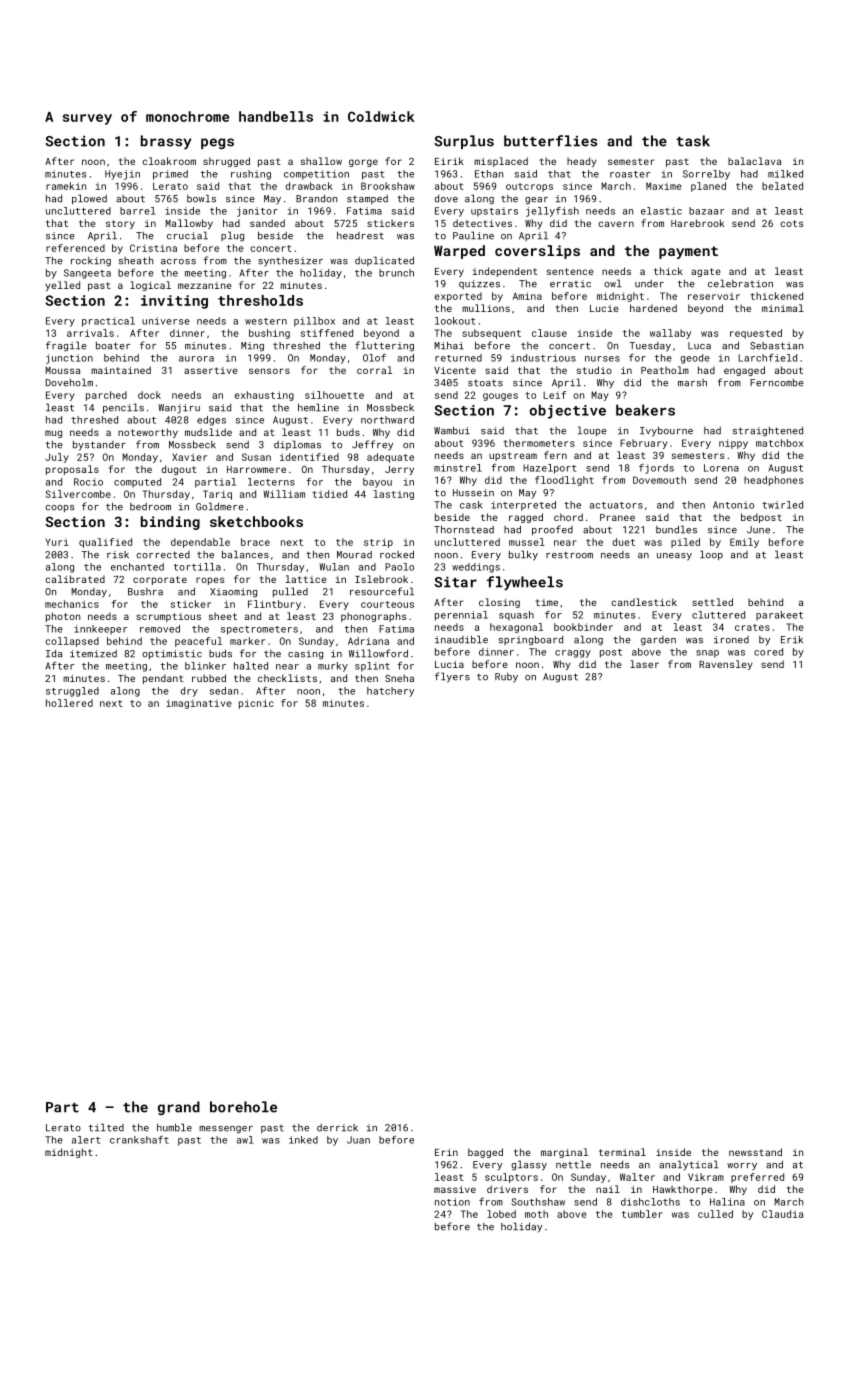 The image size is (849, 1400). I want to click on Ruby, so click(506, 678).
